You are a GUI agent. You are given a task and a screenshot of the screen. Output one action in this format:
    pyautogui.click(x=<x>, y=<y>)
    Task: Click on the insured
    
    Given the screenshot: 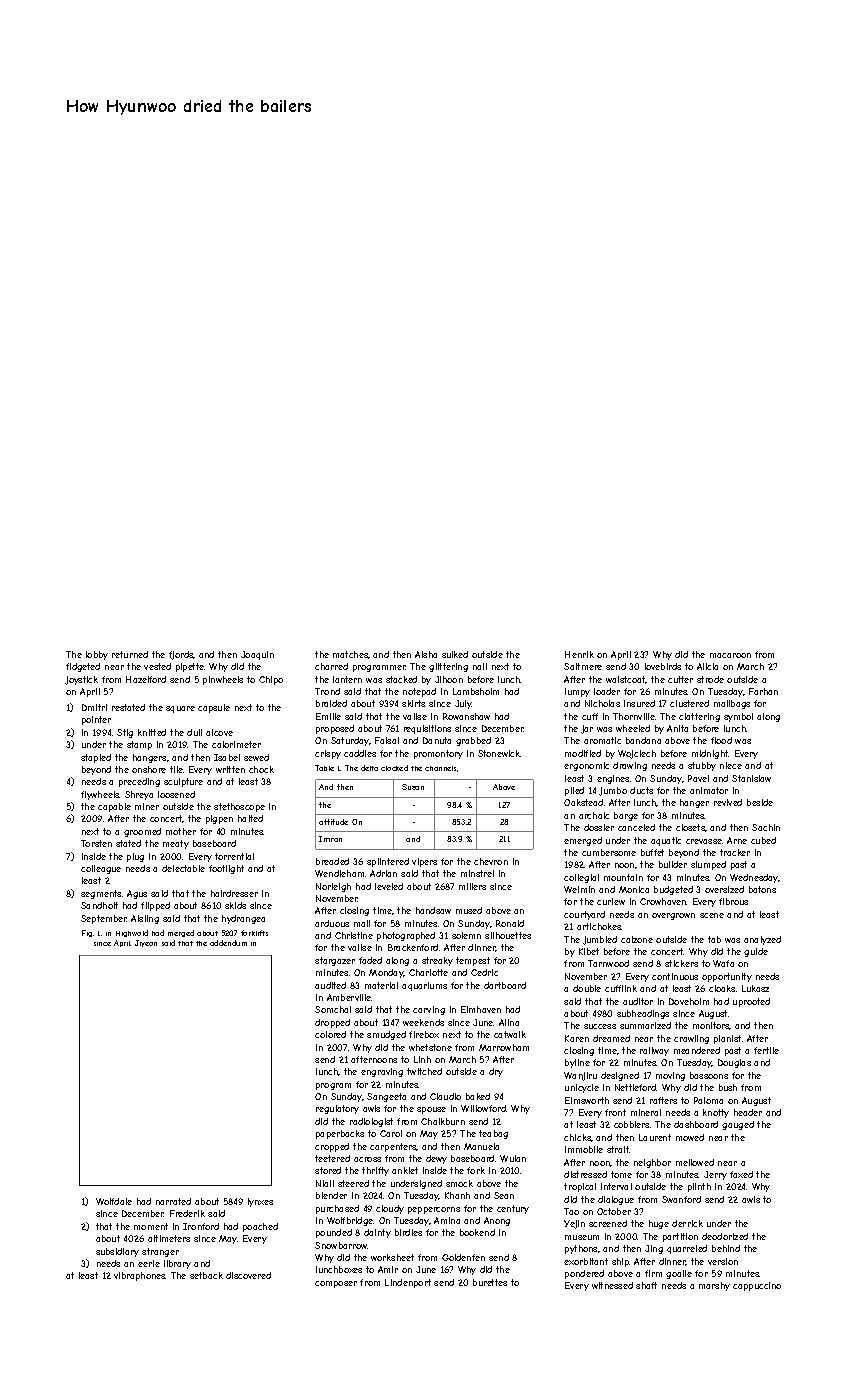 What is the action you would take?
    pyautogui.click(x=639, y=703)
